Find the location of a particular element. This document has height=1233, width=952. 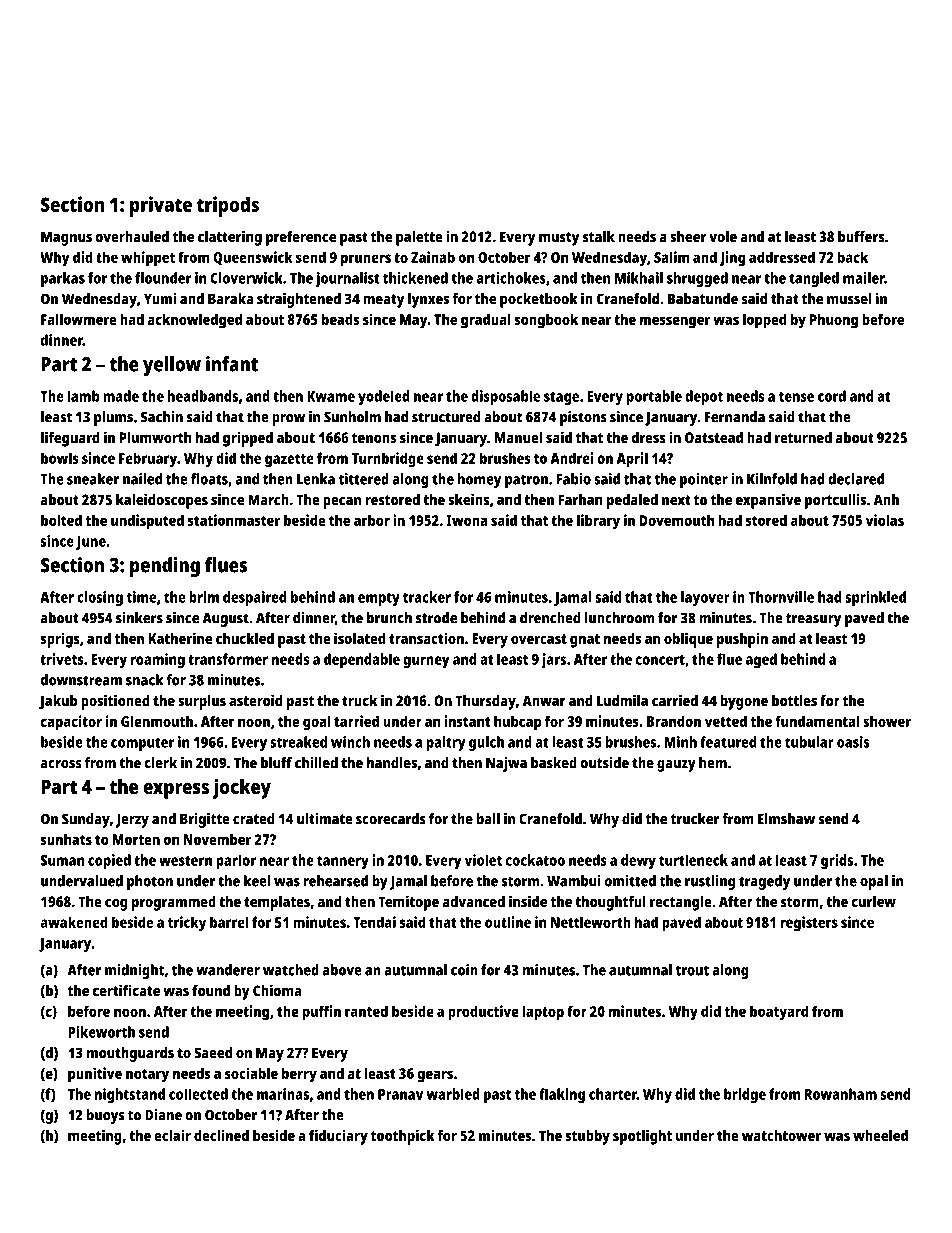

boatyard is located at coordinates (779, 1013).
